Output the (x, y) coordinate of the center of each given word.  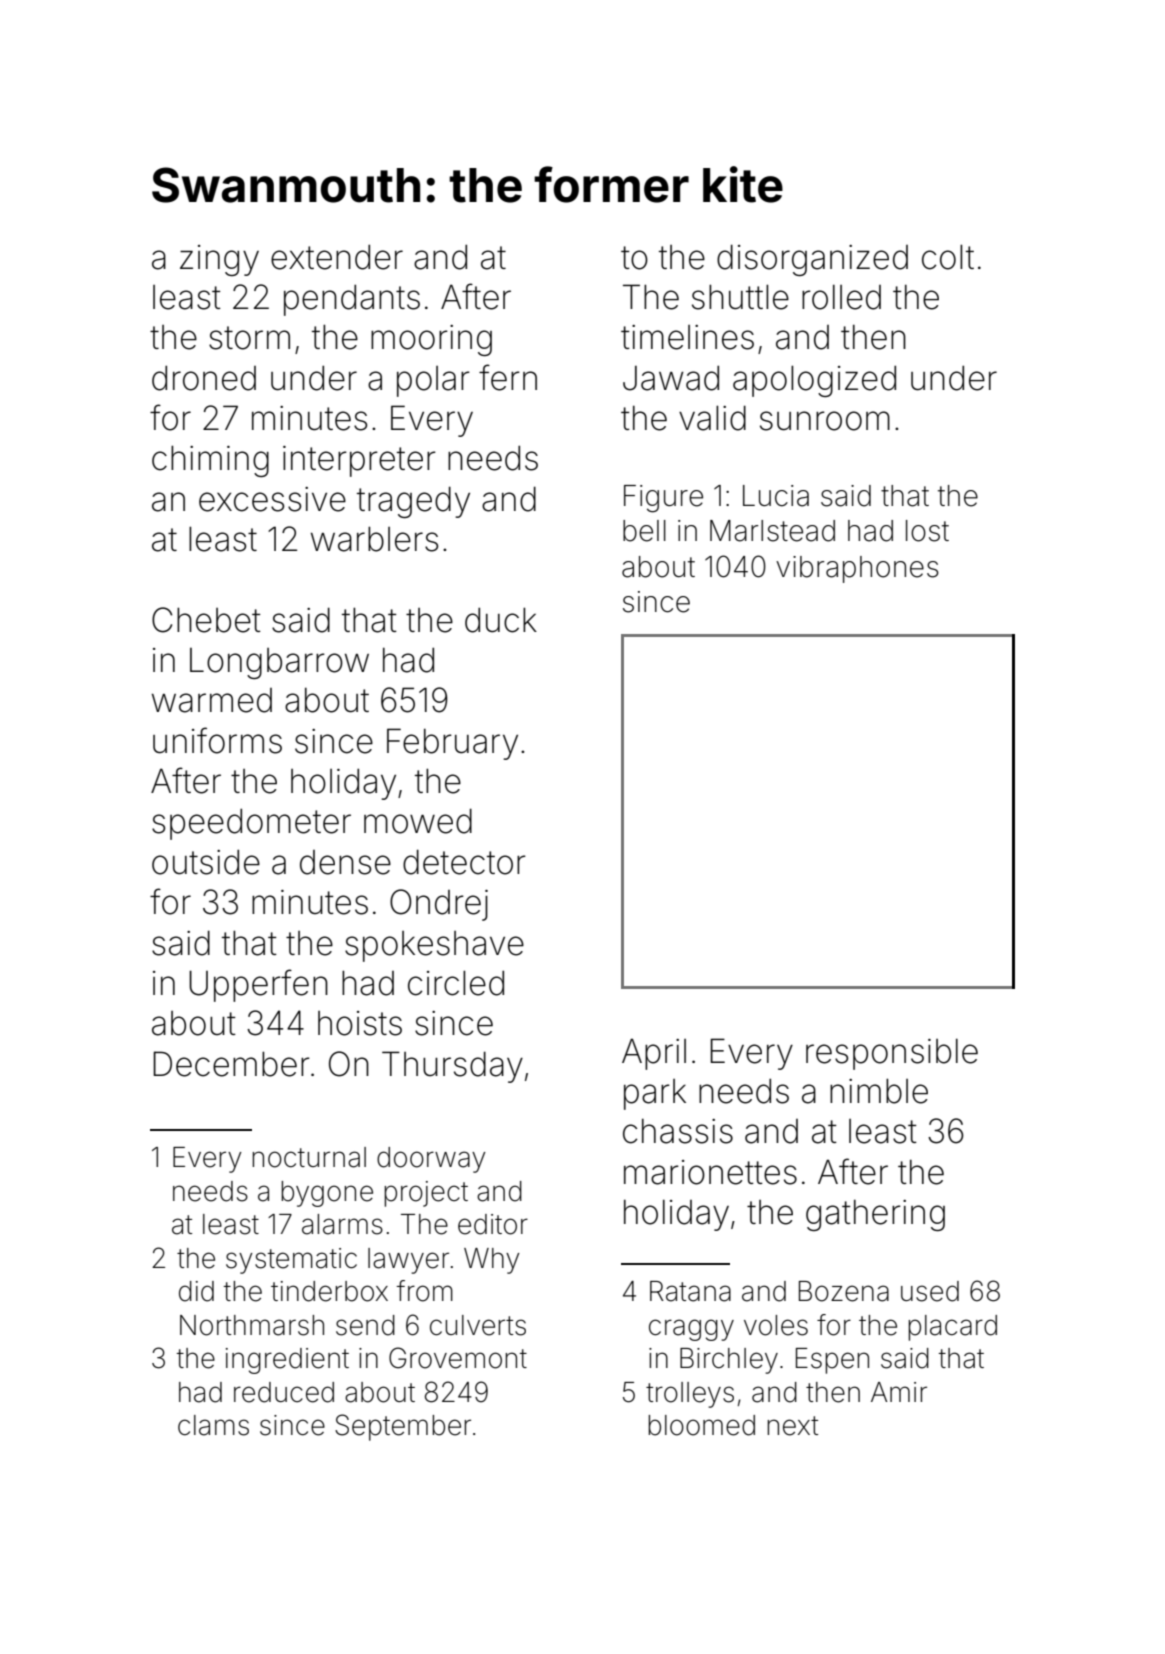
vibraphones (857, 569)
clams (213, 1425)
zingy (219, 260)
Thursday (452, 1067)
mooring (431, 340)
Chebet (206, 620)
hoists (360, 1023)
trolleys (690, 1395)
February (452, 744)
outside (206, 862)
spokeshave (434, 946)
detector (464, 862)
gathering (875, 1215)
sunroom (825, 421)
